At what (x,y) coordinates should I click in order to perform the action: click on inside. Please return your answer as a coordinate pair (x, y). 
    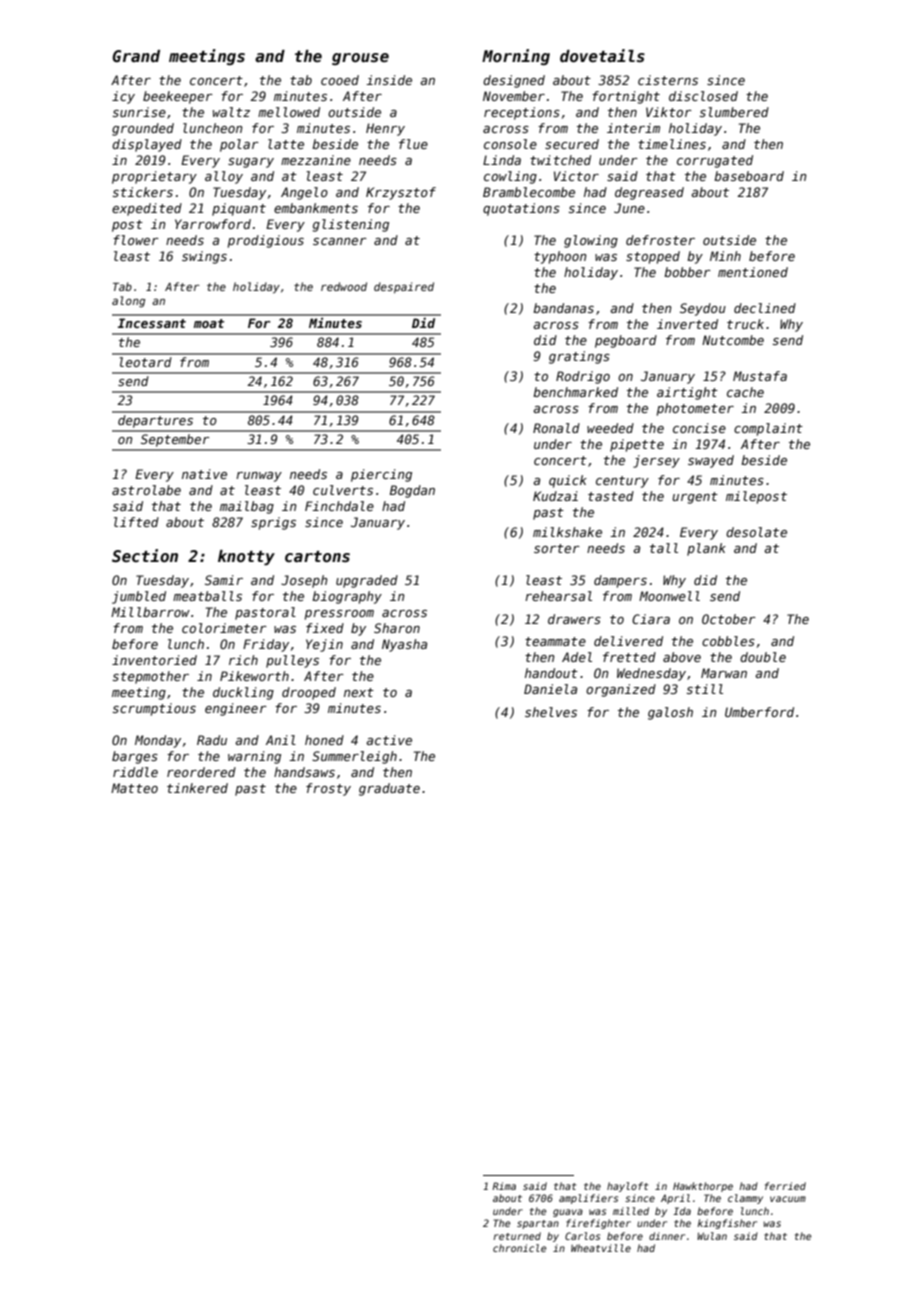
    Looking at the image, I should click on (389, 80).
